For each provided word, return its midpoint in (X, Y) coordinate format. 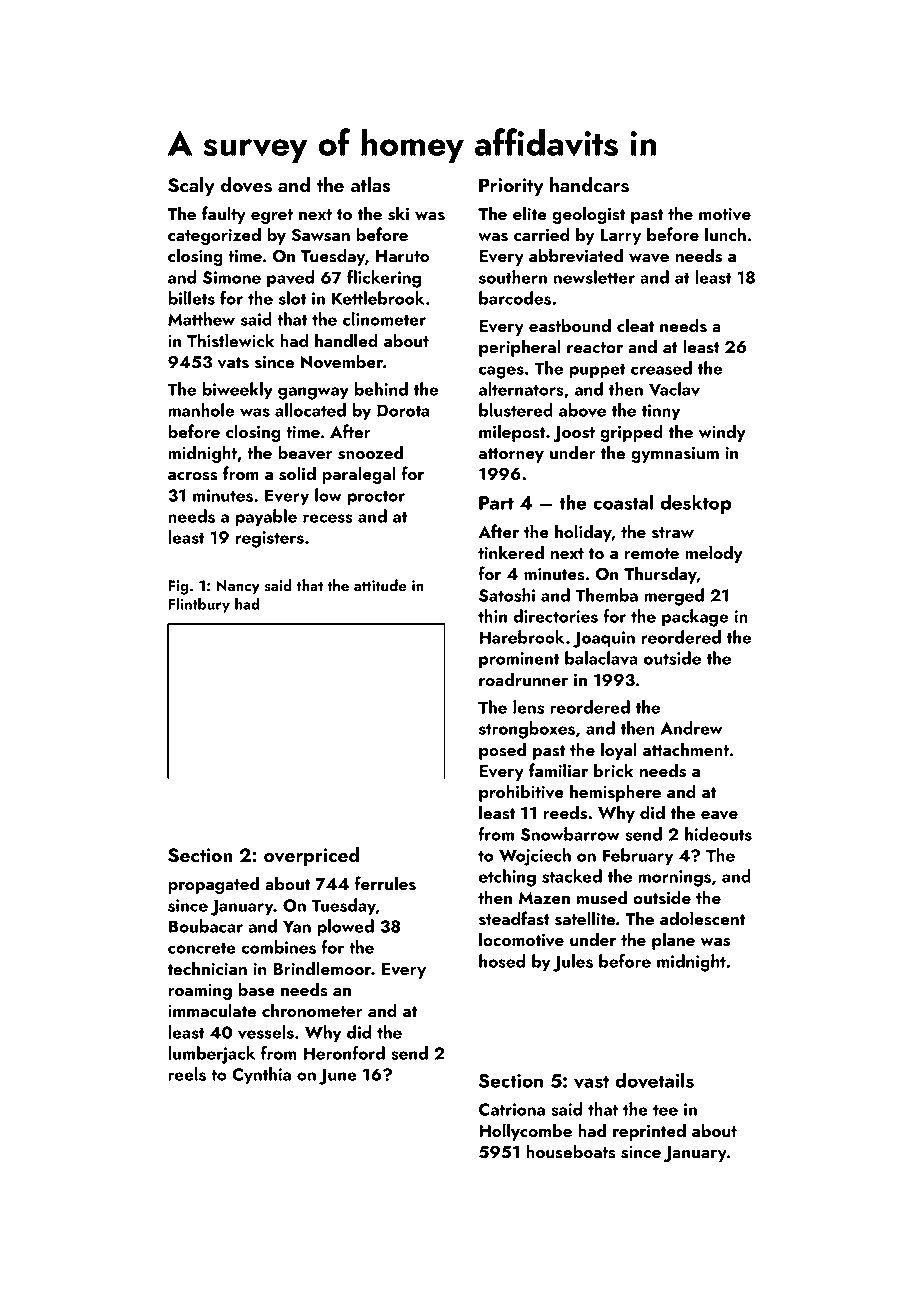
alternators (521, 389)
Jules (573, 963)
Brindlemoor (322, 968)
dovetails (654, 1080)
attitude (380, 585)
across (193, 476)
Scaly (191, 186)
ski (398, 213)
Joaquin (604, 639)
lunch (725, 234)
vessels (266, 1032)
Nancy (238, 587)
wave (649, 258)
